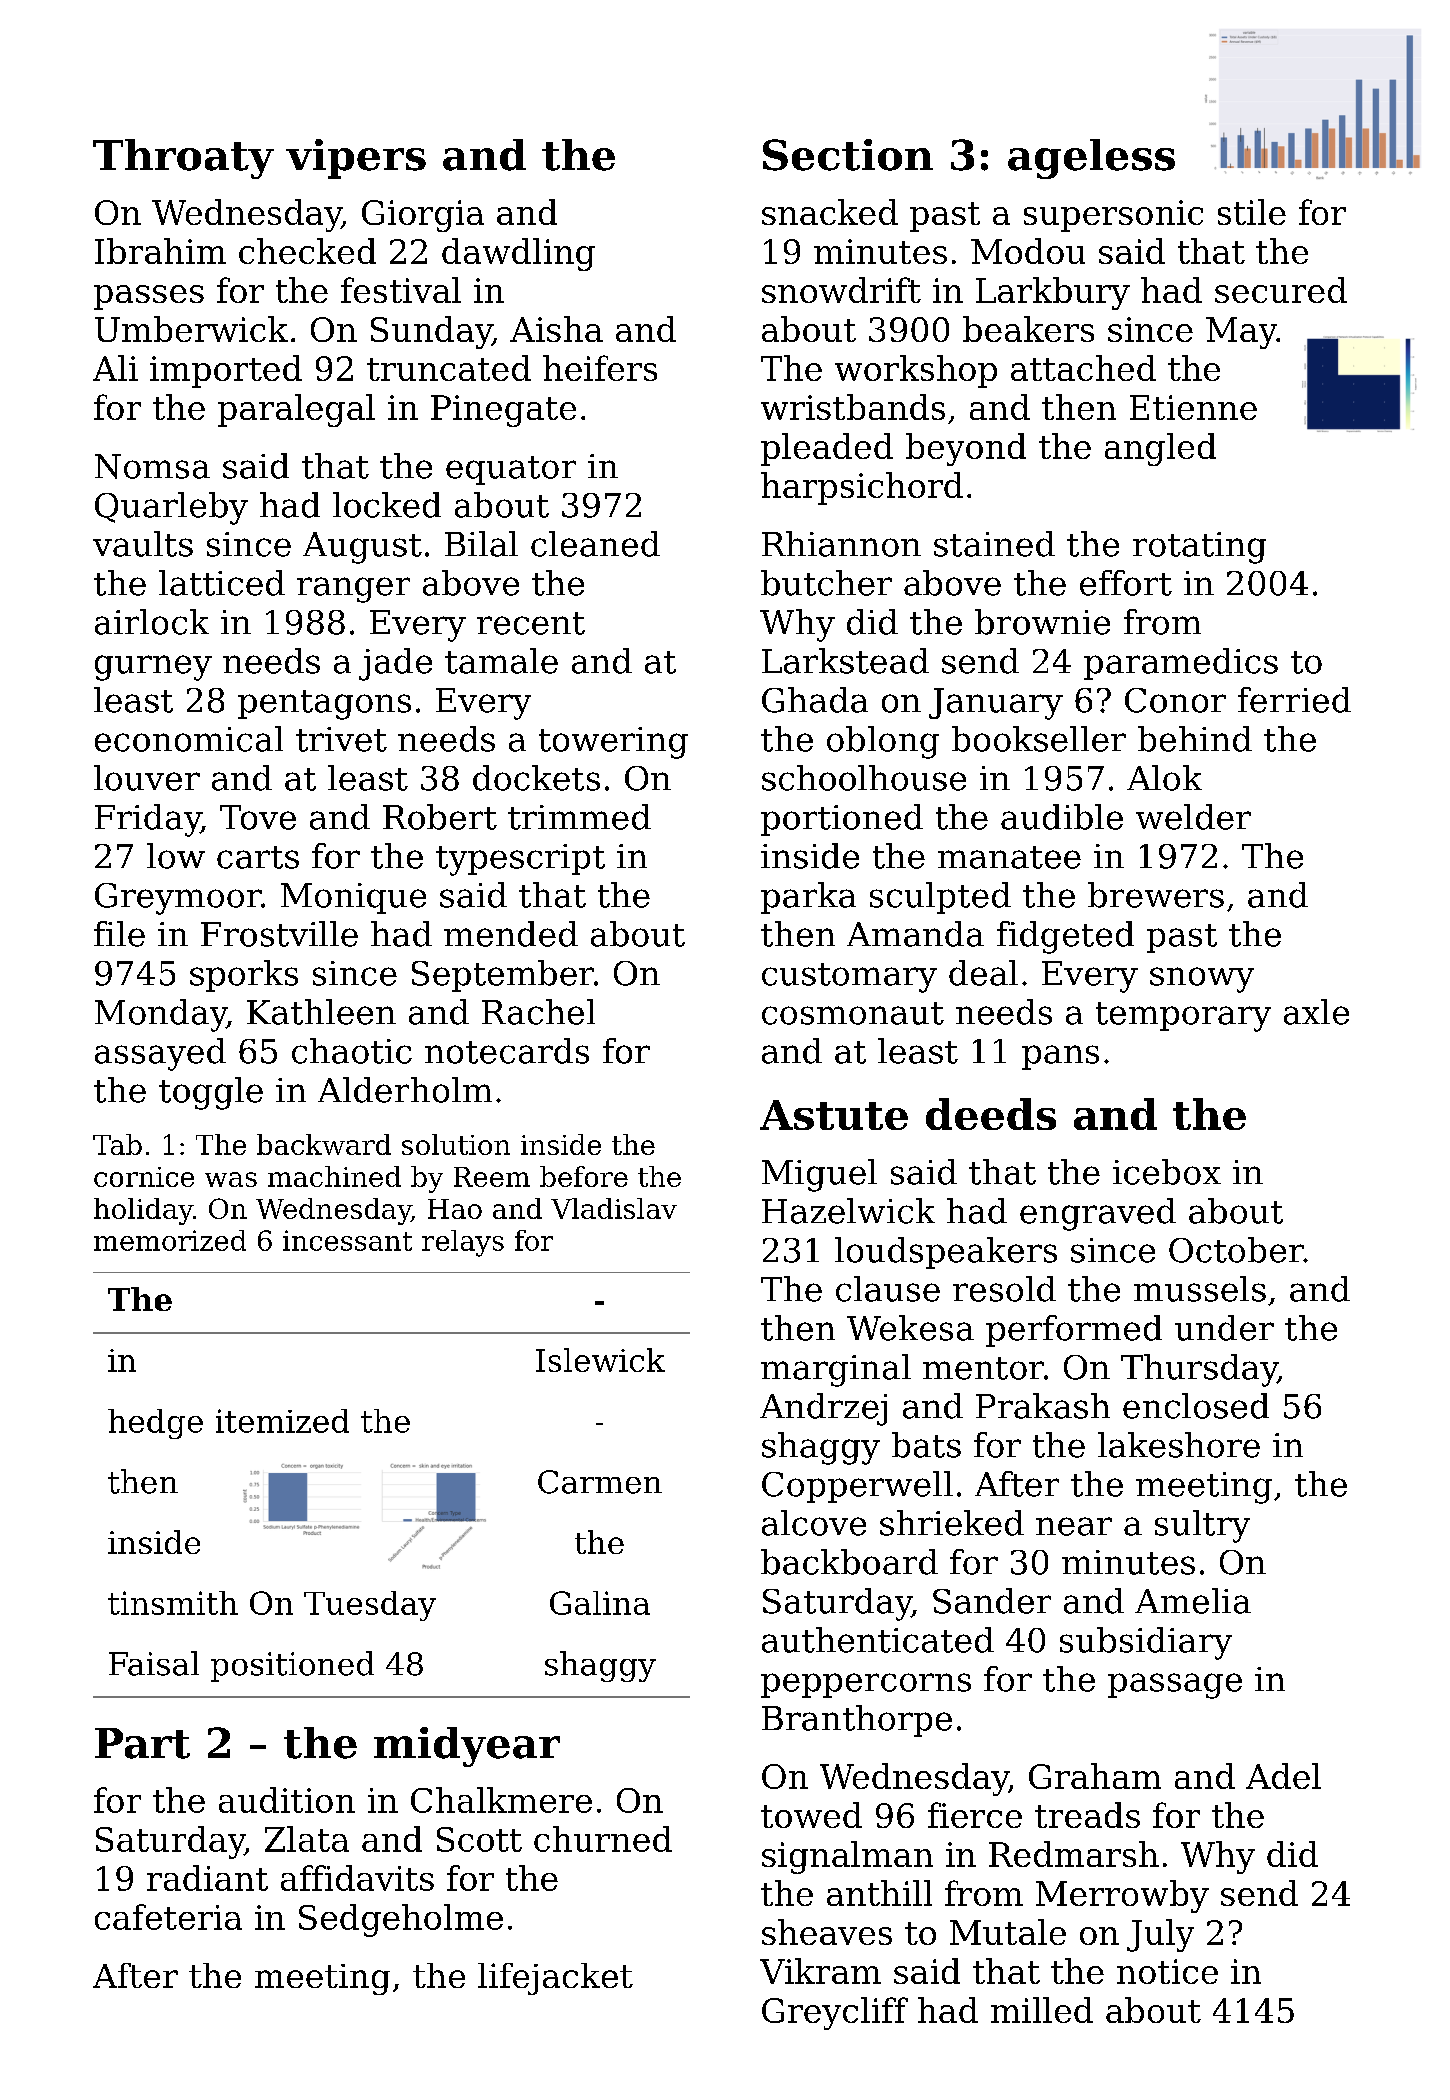  I want to click on Sedgeholme, so click(401, 1920).
